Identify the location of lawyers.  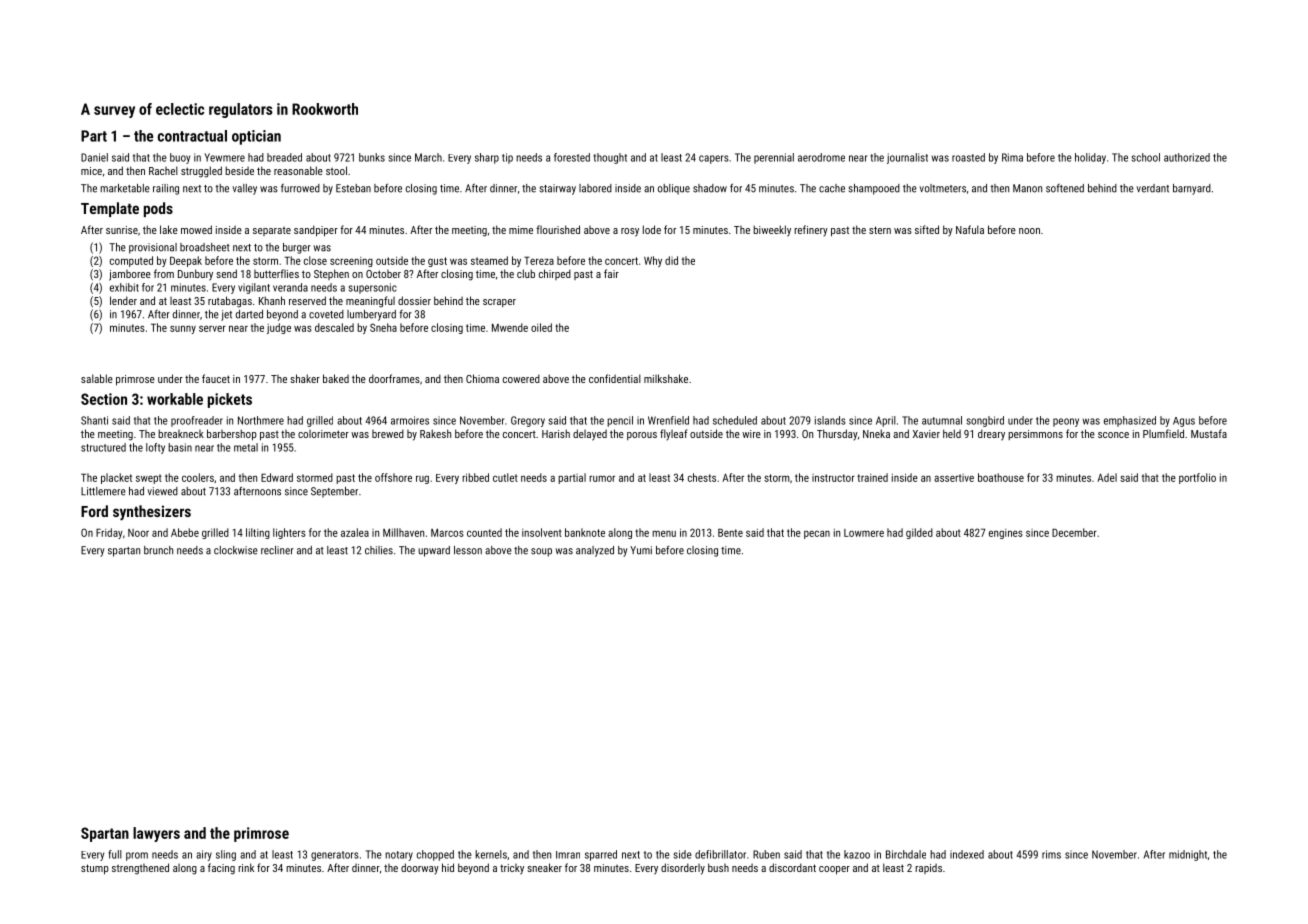
(156, 834).
